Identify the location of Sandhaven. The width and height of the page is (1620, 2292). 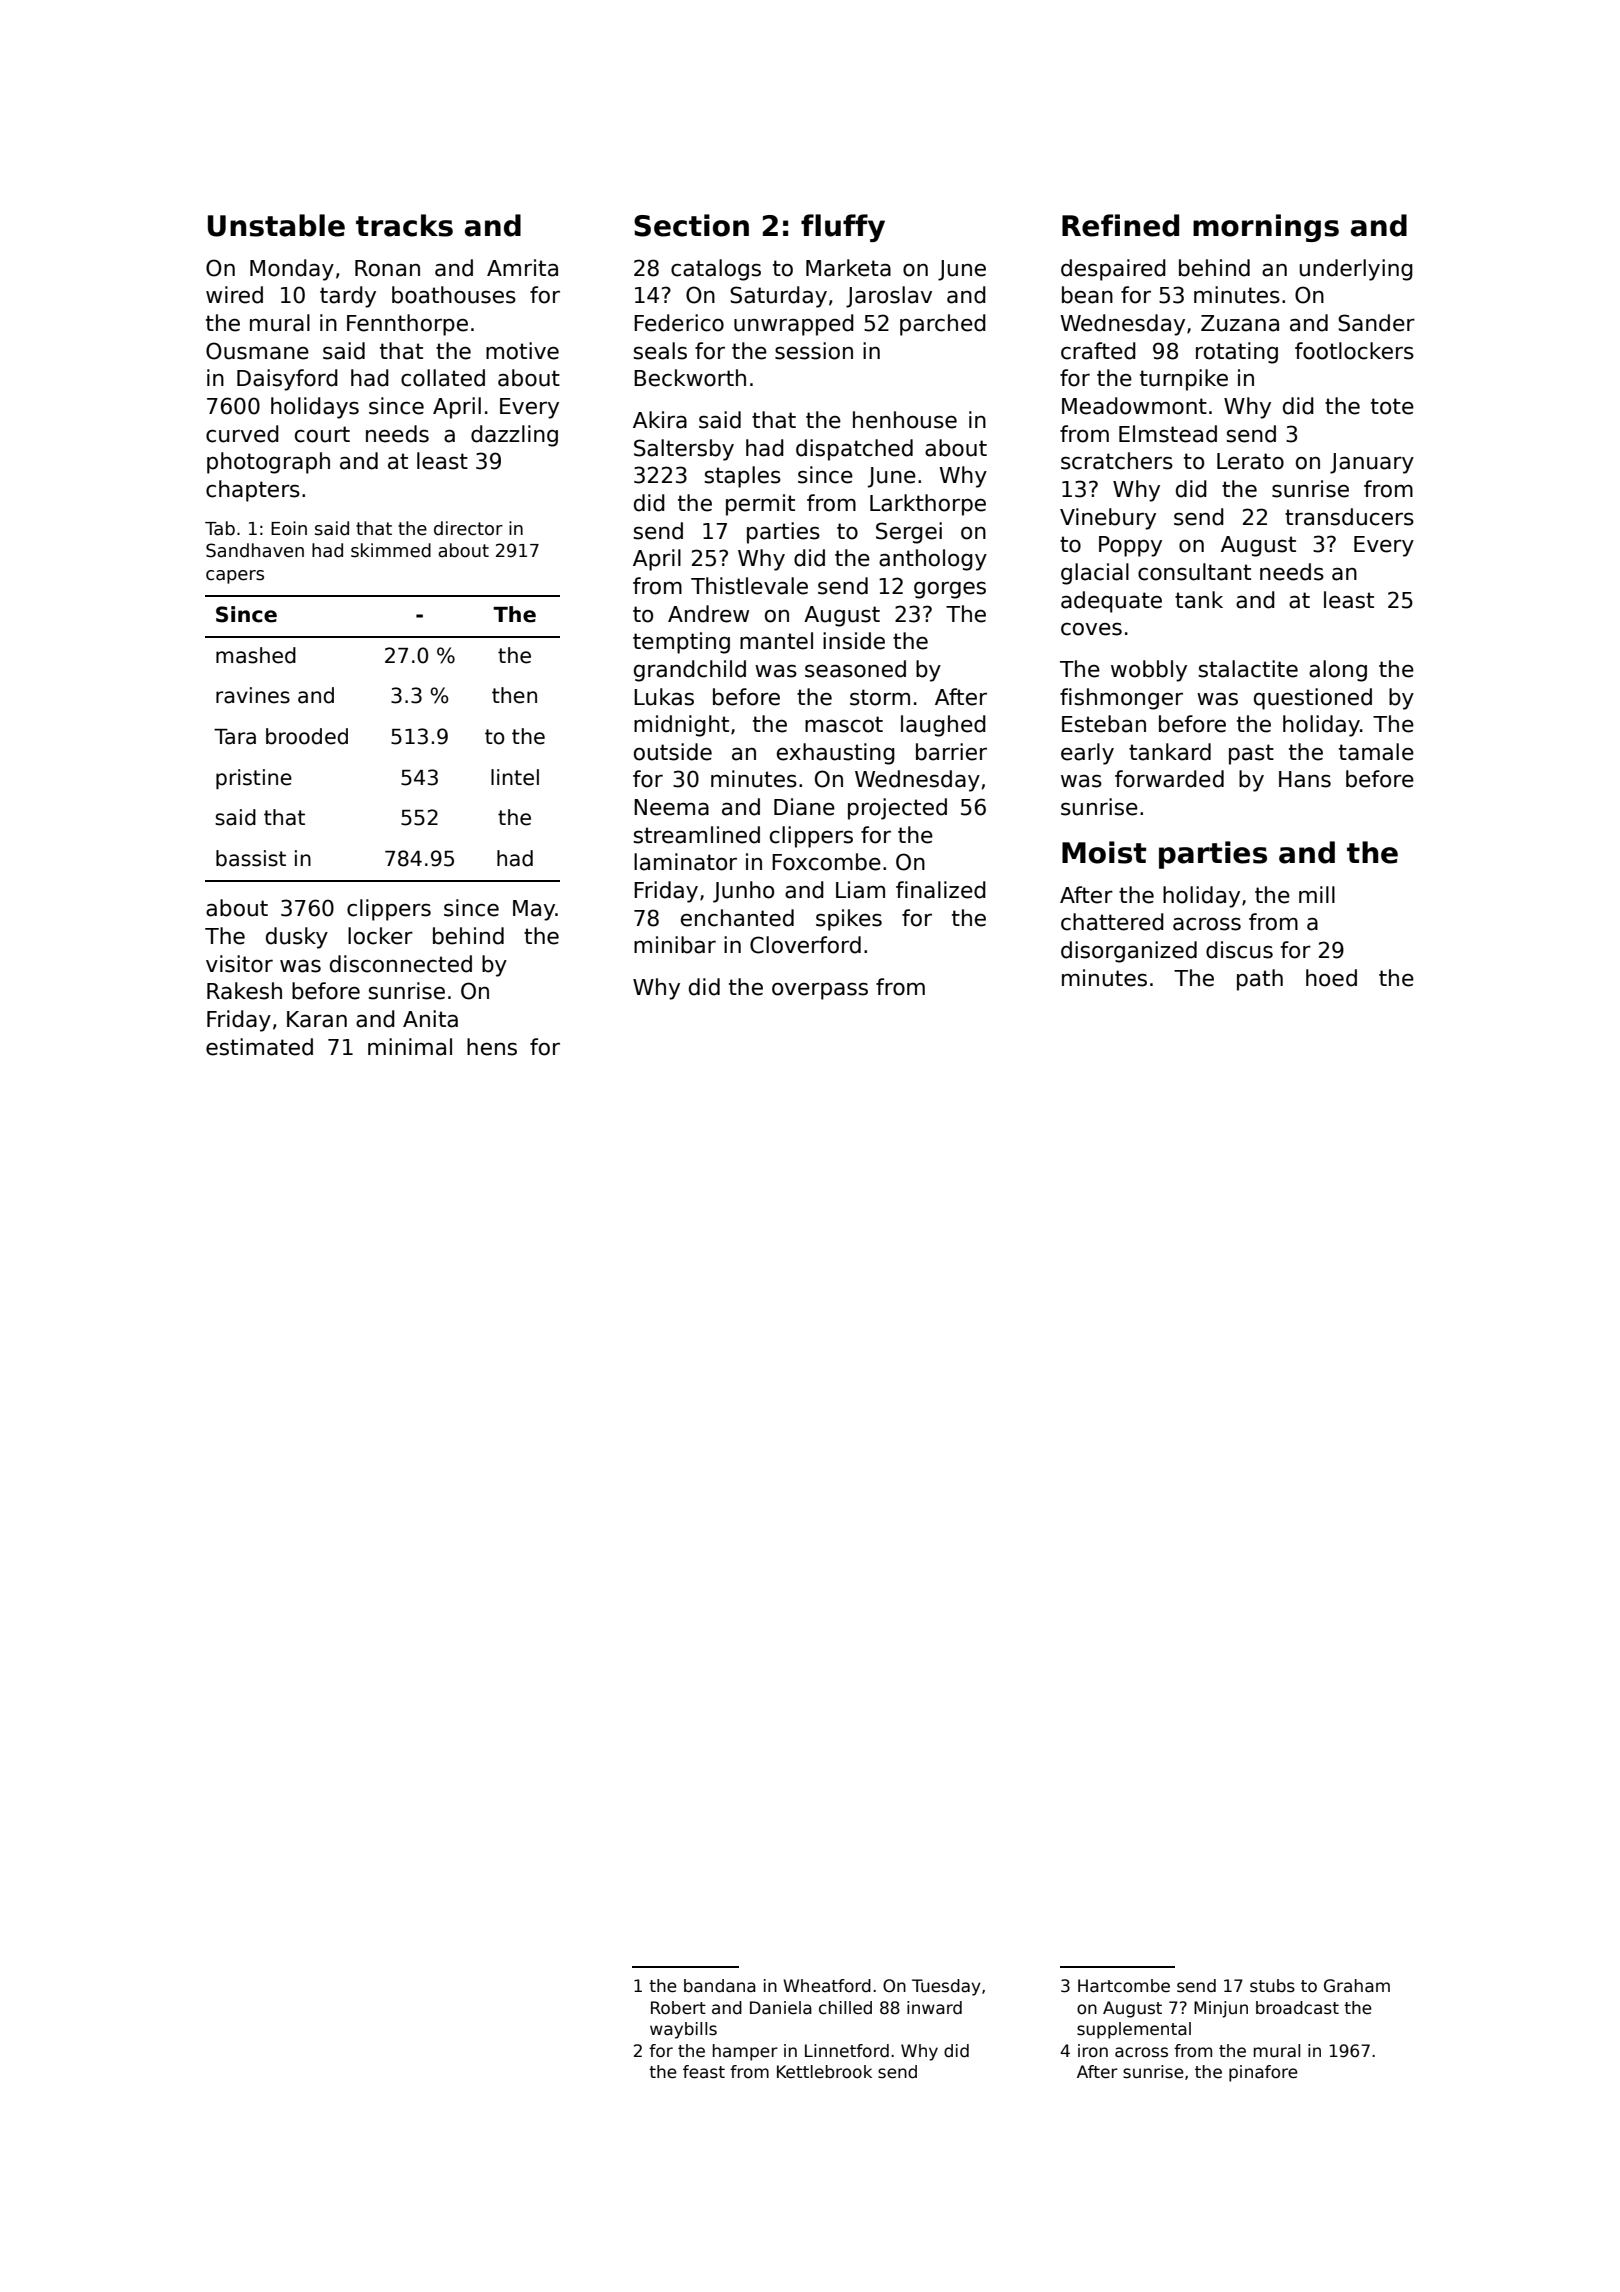
(255, 550).
